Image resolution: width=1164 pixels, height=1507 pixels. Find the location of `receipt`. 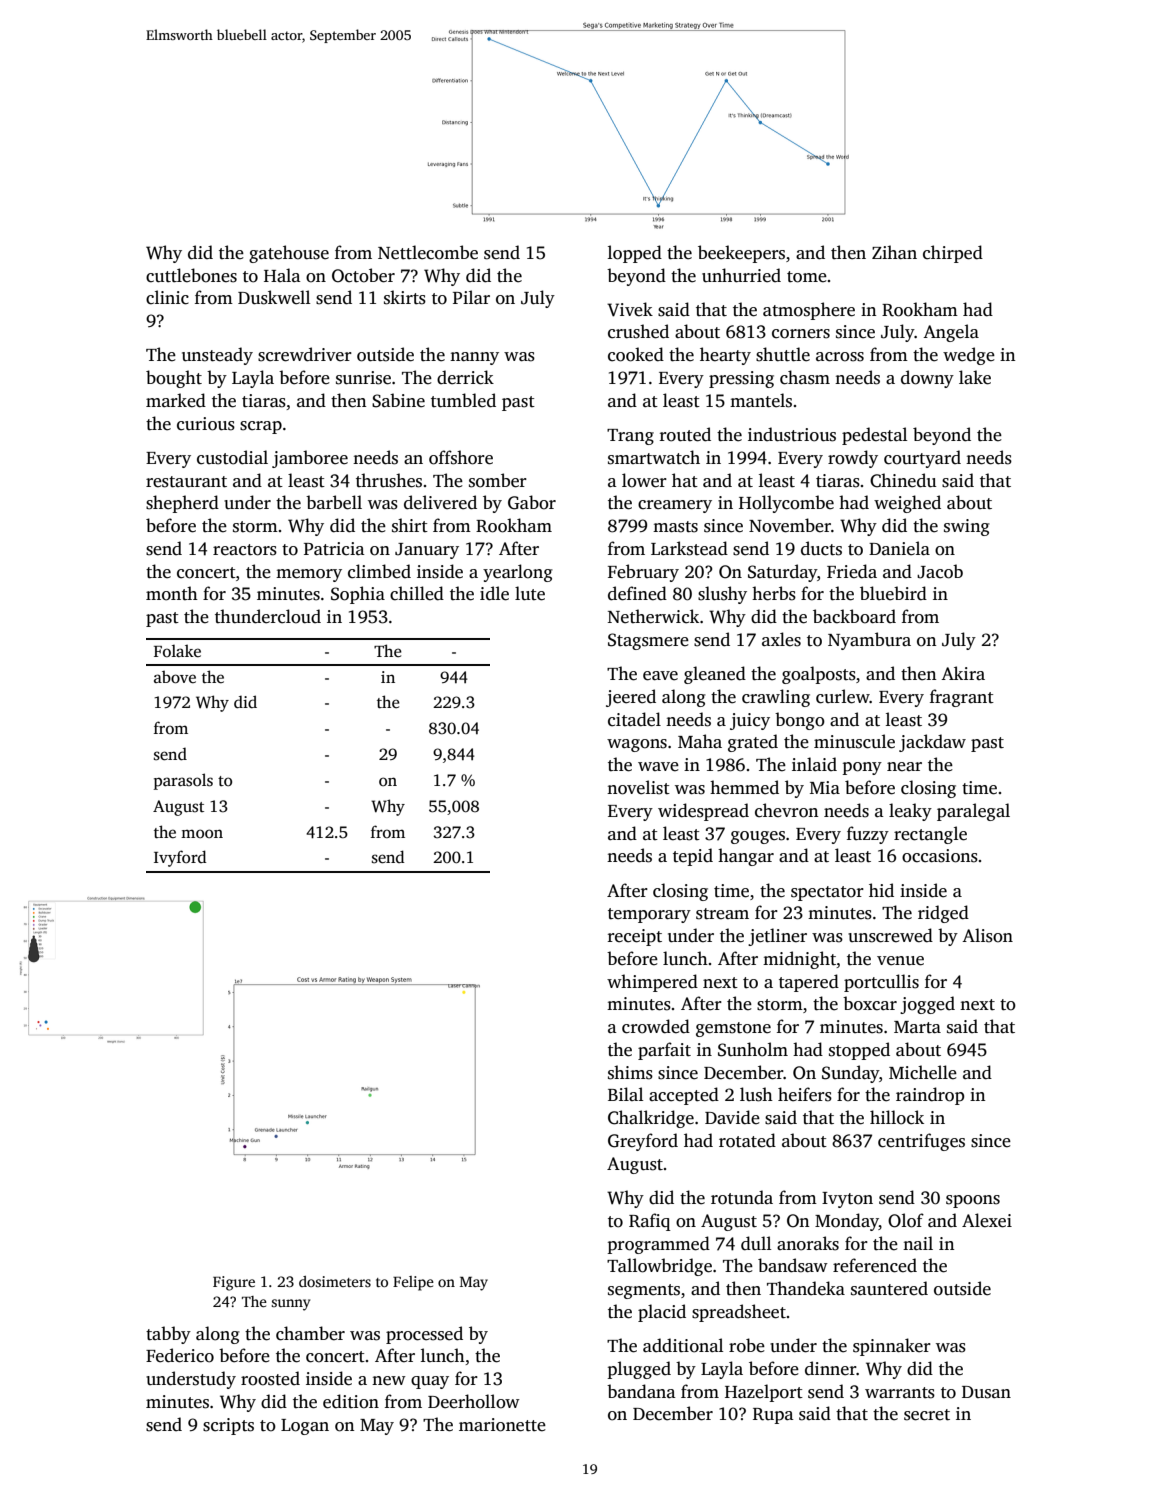

receipt is located at coordinates (635, 937).
